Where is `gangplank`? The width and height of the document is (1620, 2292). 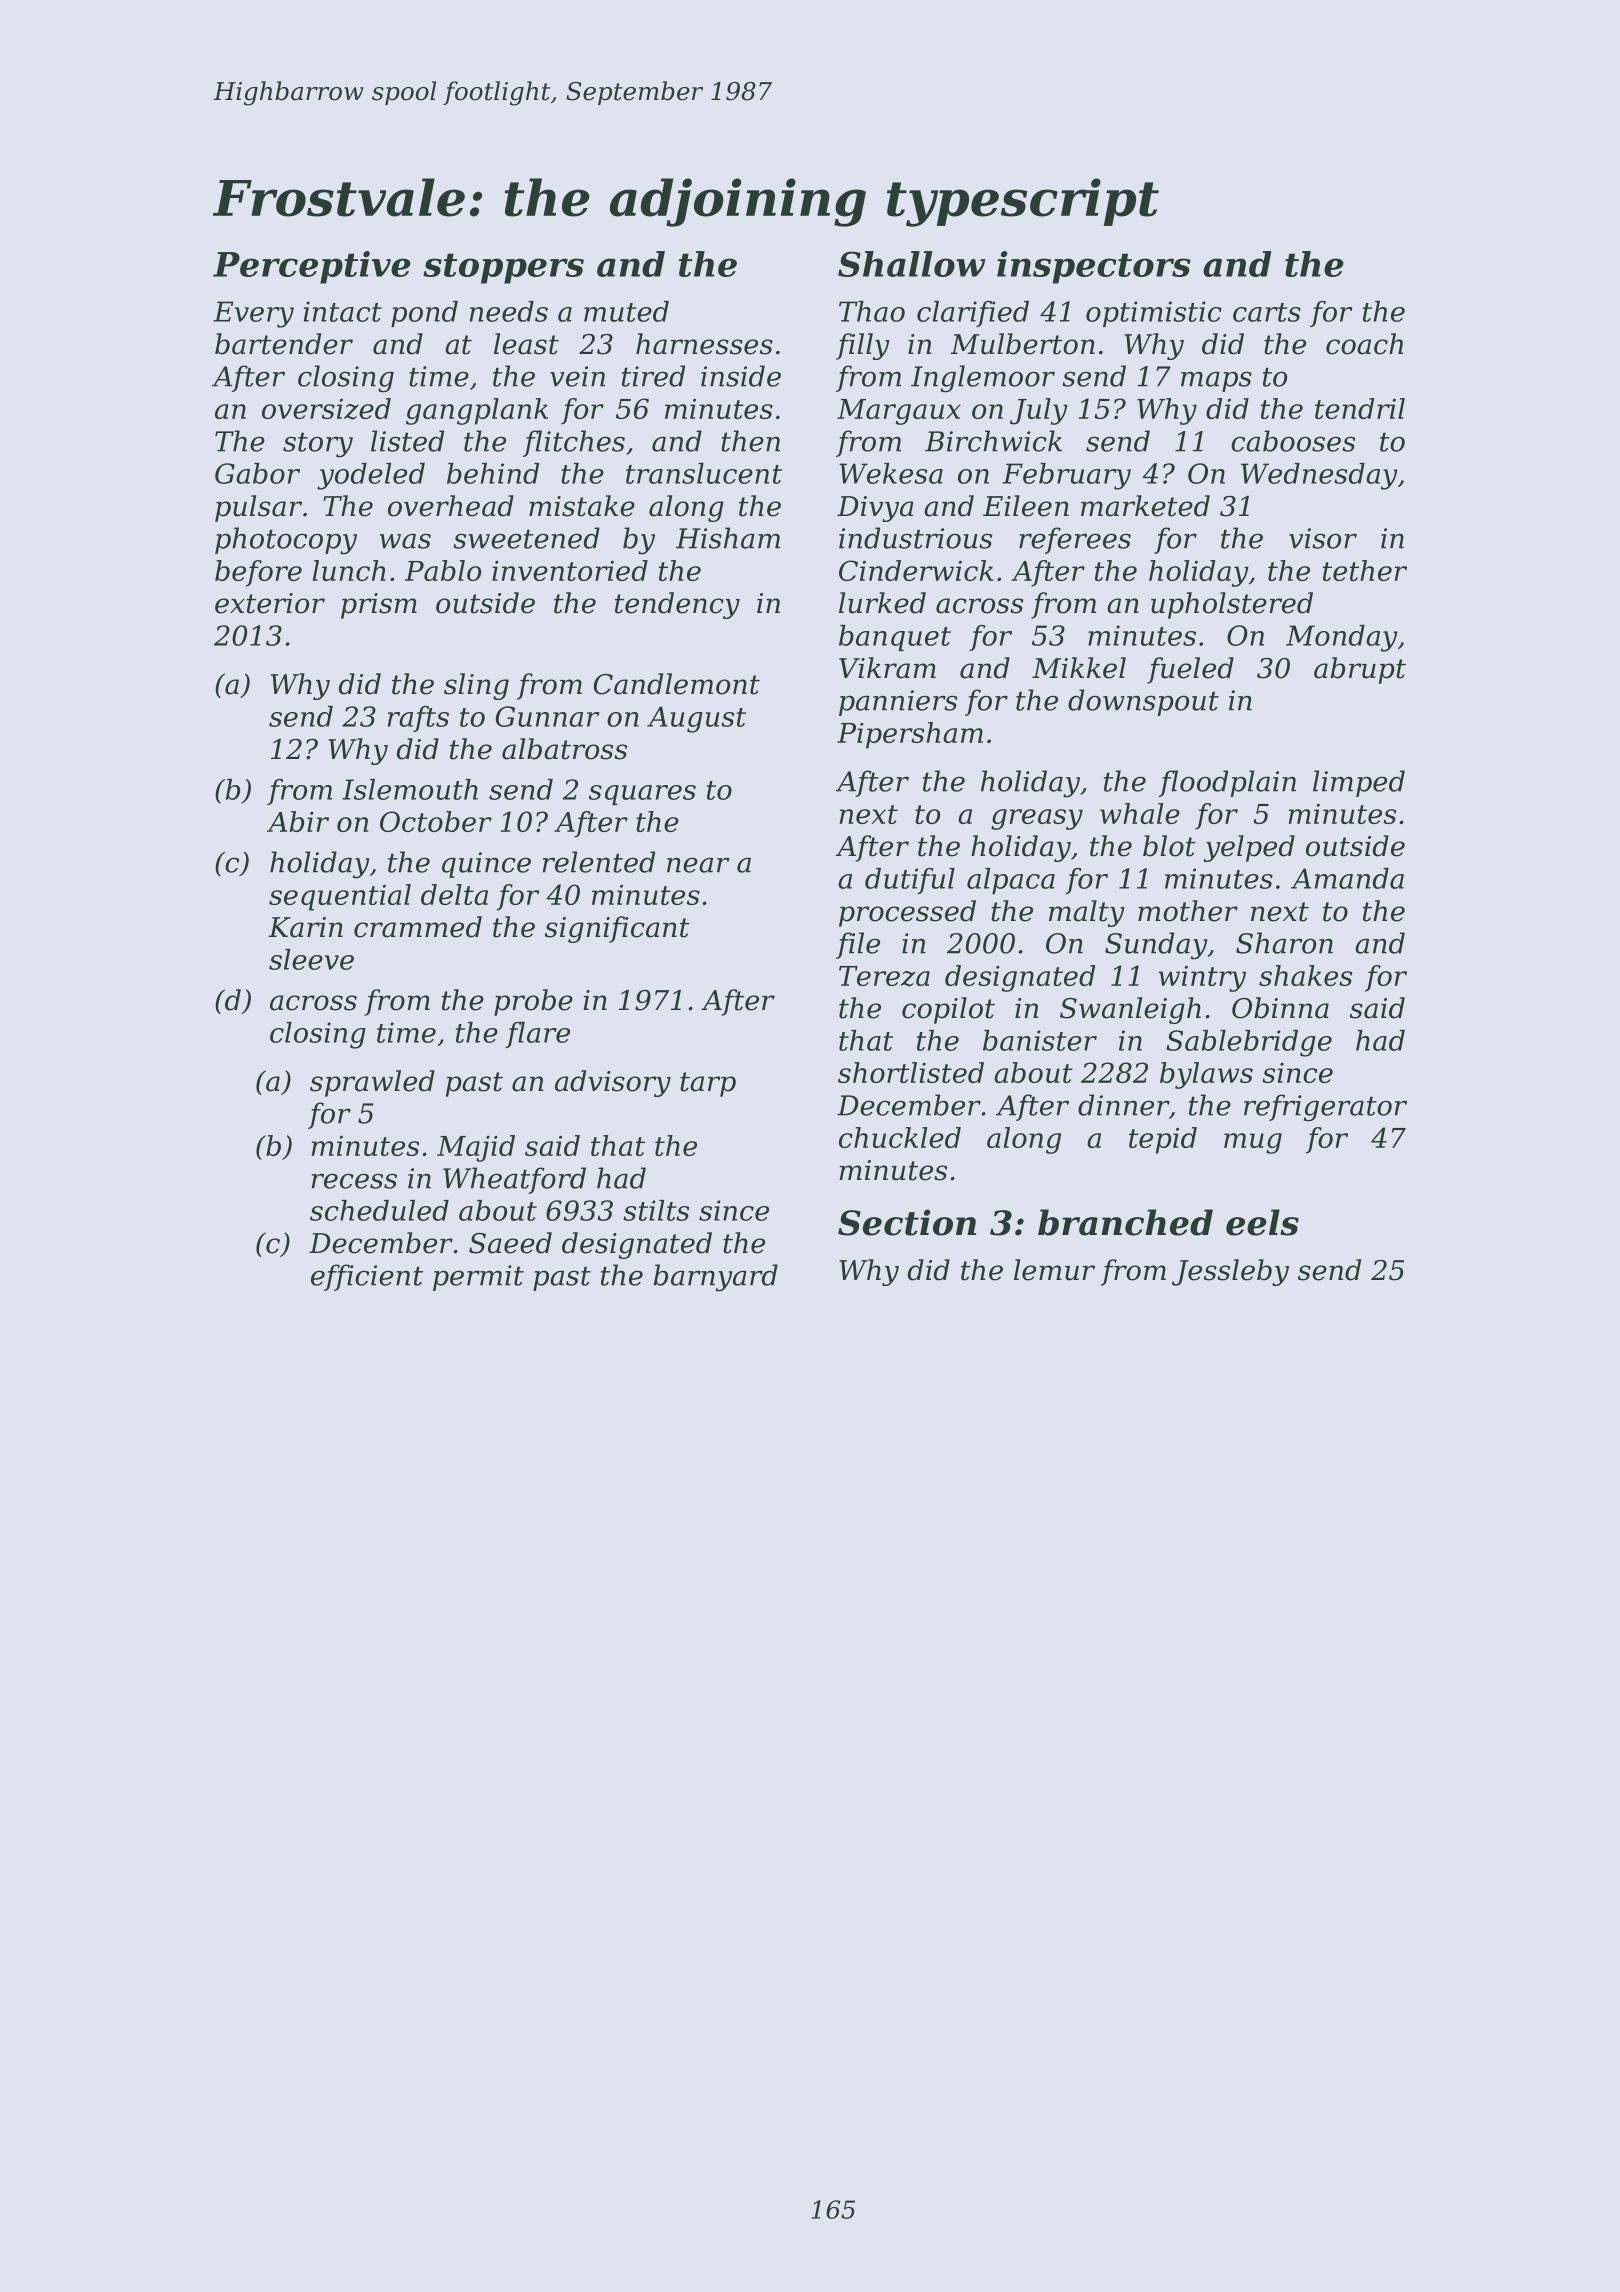 gangplank is located at coordinates (477, 411).
